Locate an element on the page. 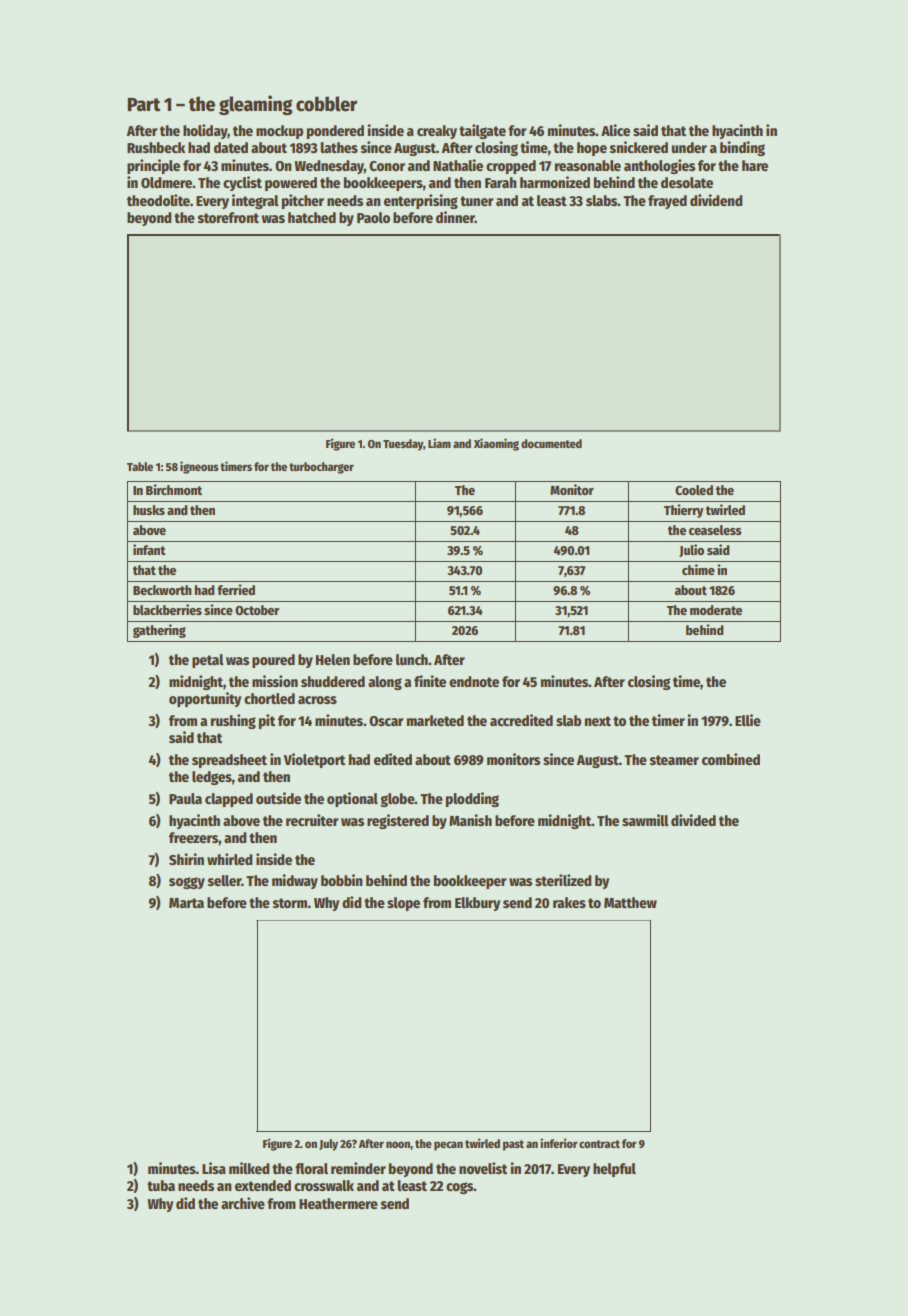  turbocharger is located at coordinates (321, 468).
